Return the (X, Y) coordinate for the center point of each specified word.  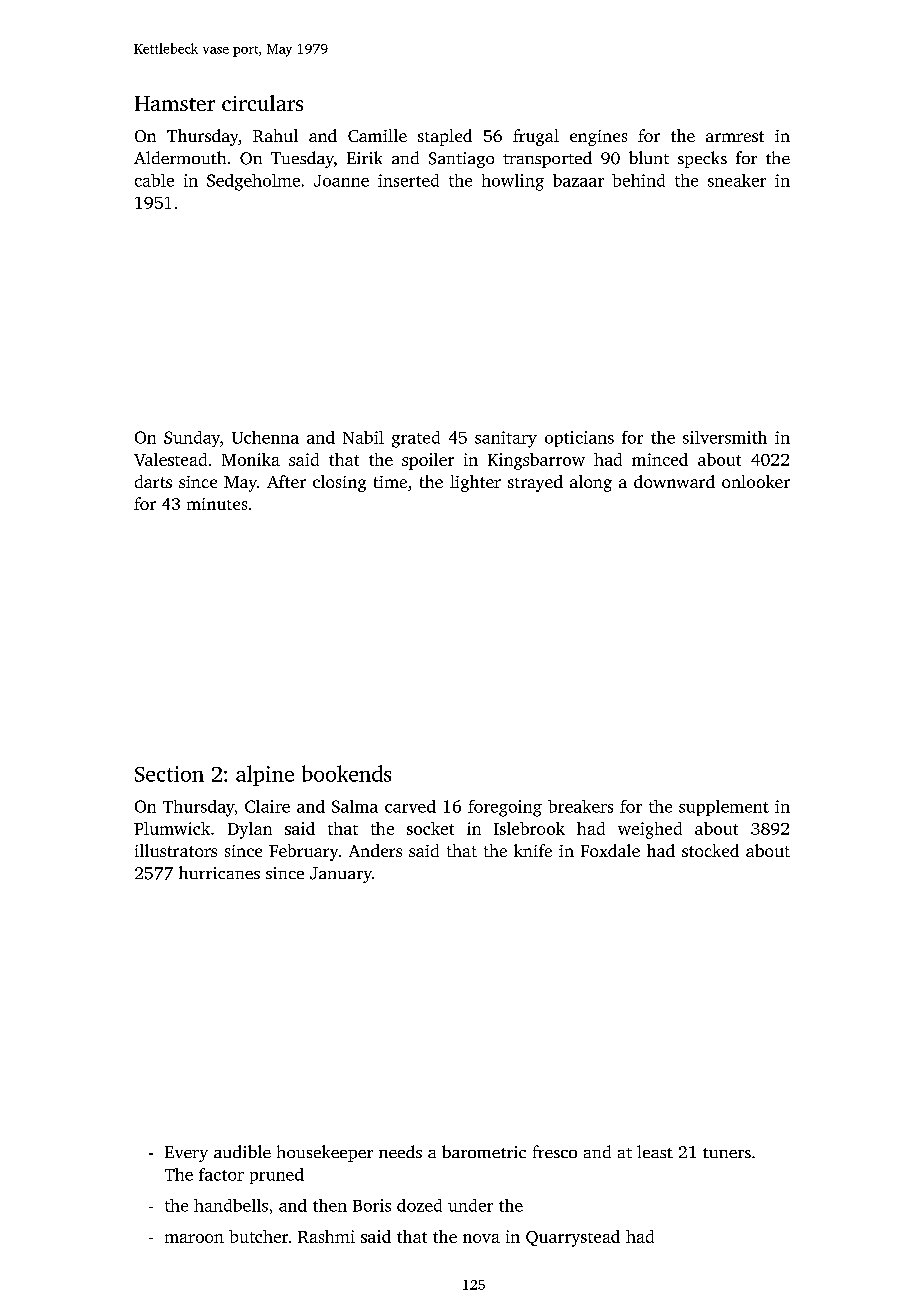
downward (674, 481)
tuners (727, 1153)
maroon (194, 1238)
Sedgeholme (253, 182)
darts (153, 481)
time (390, 482)
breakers (580, 806)
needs (400, 1151)
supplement (724, 808)
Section (169, 774)
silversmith (725, 437)
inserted (408, 180)
